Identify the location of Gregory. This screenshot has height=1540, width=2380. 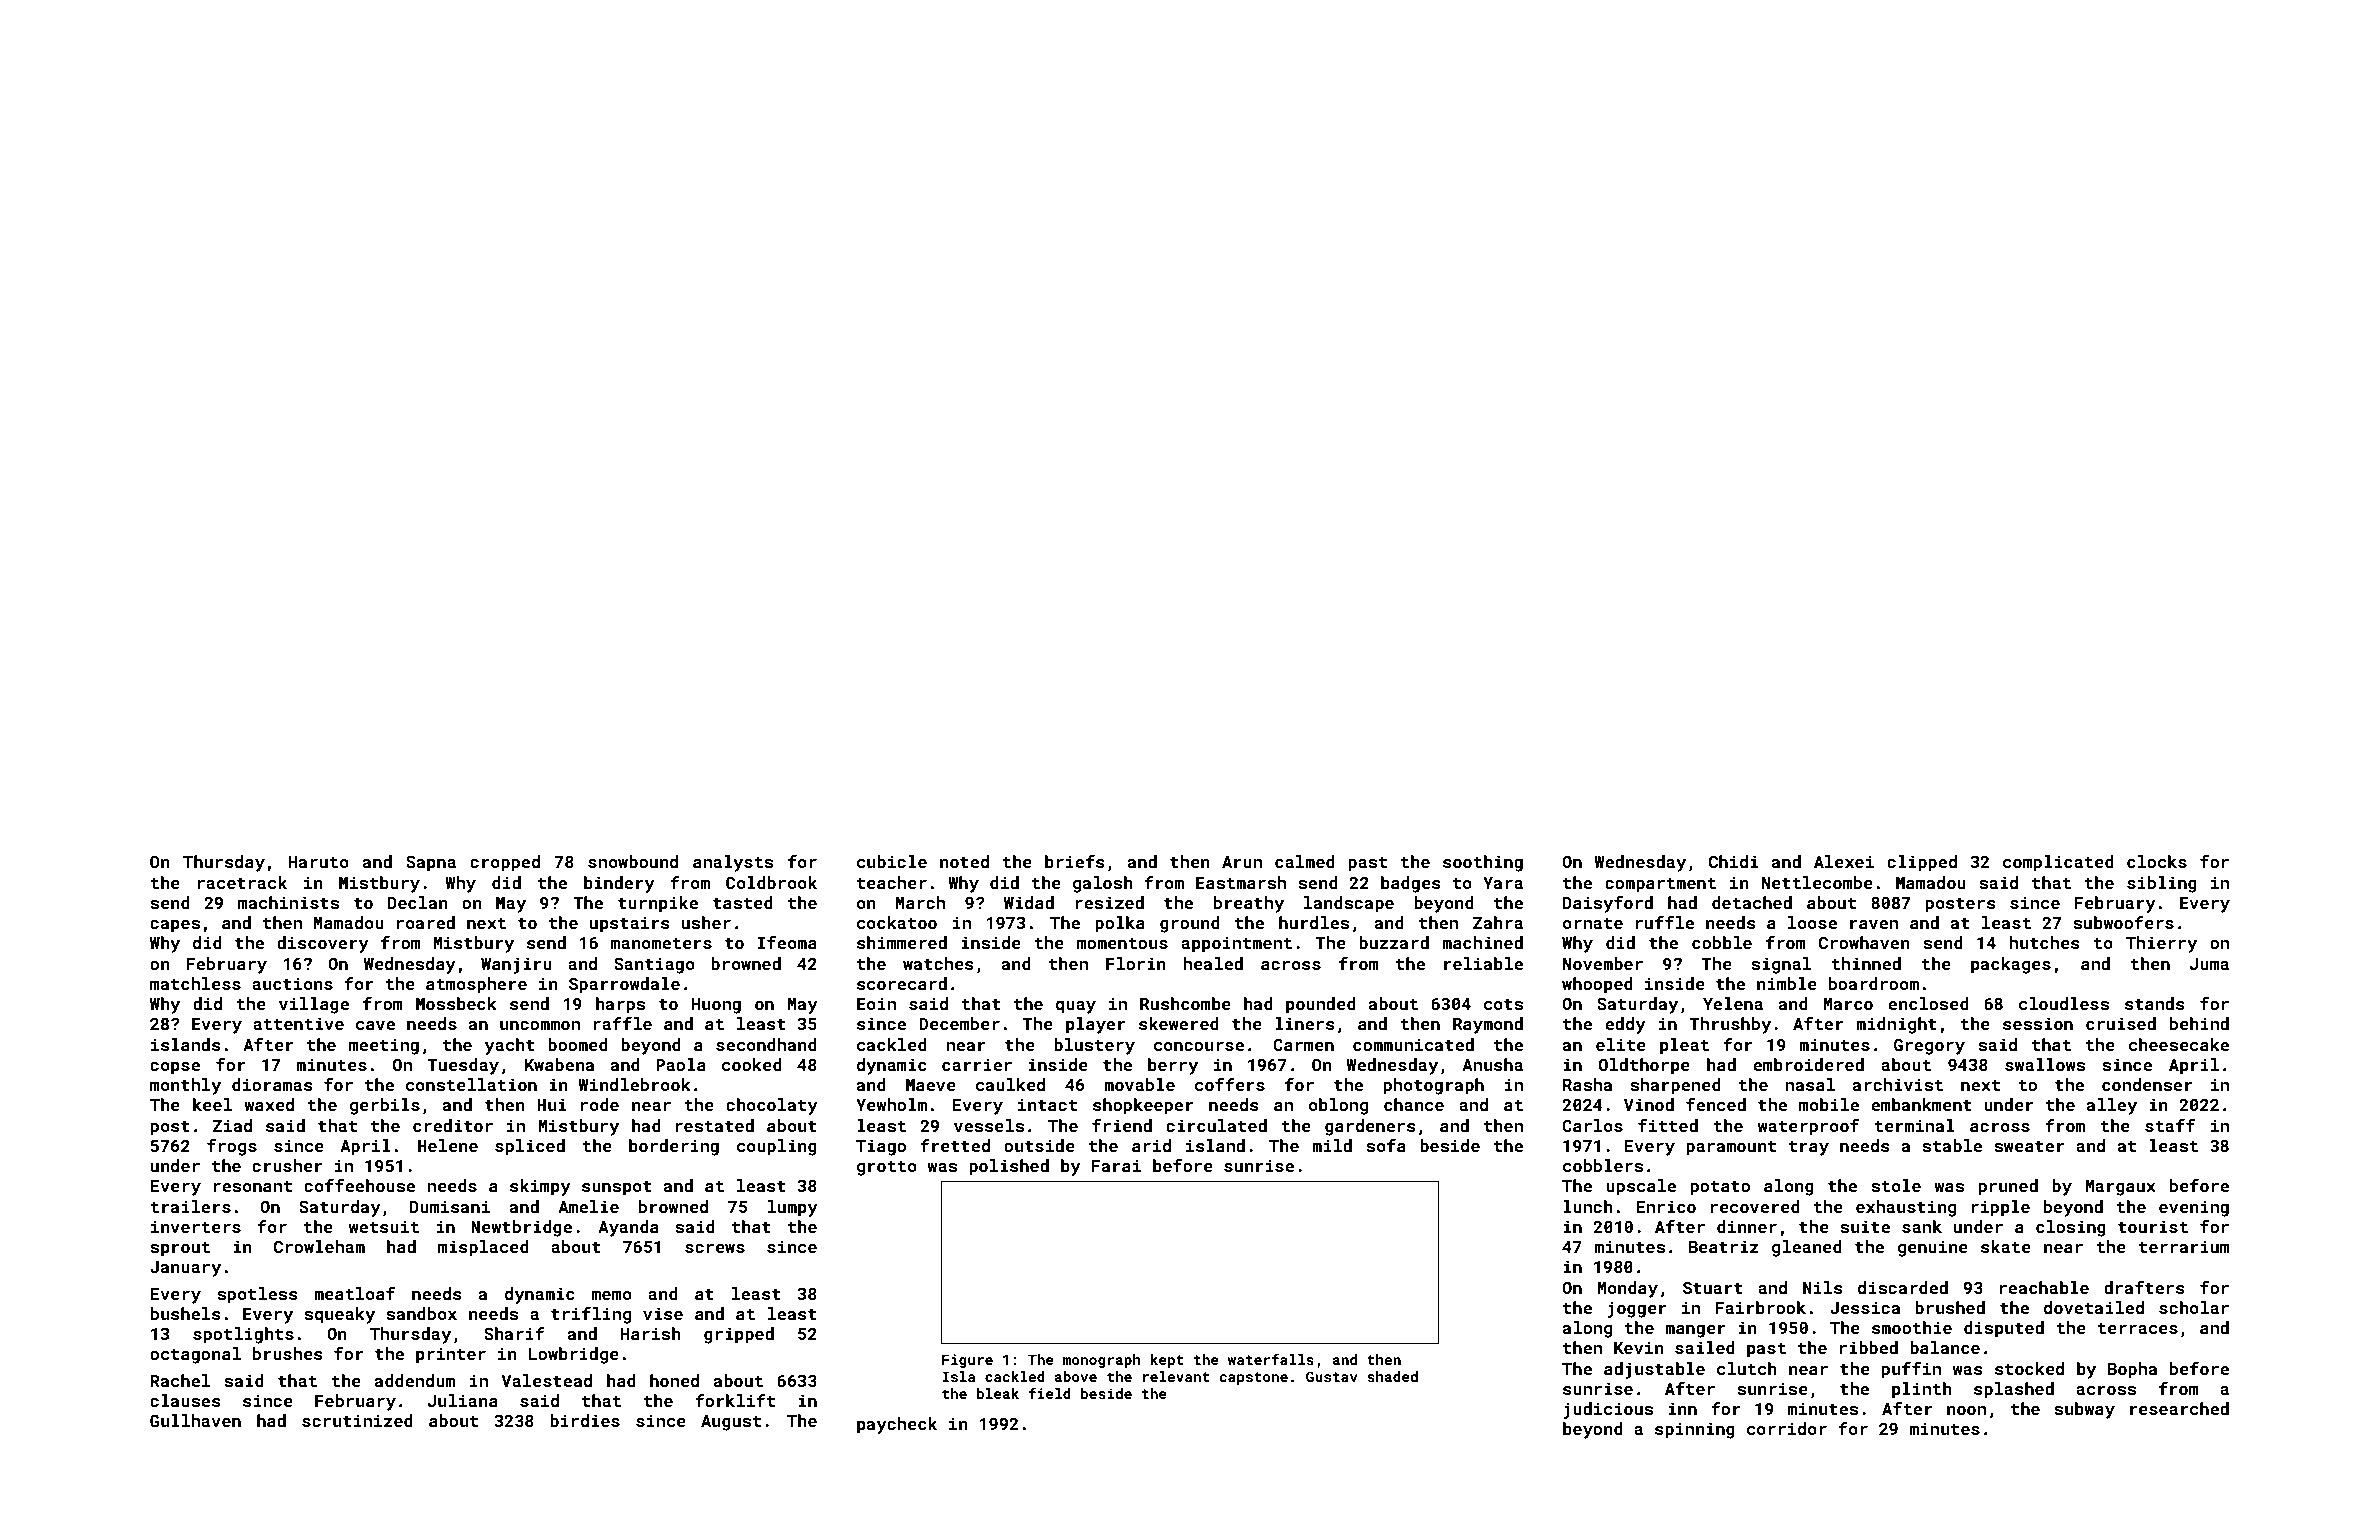
(1929, 1046).
